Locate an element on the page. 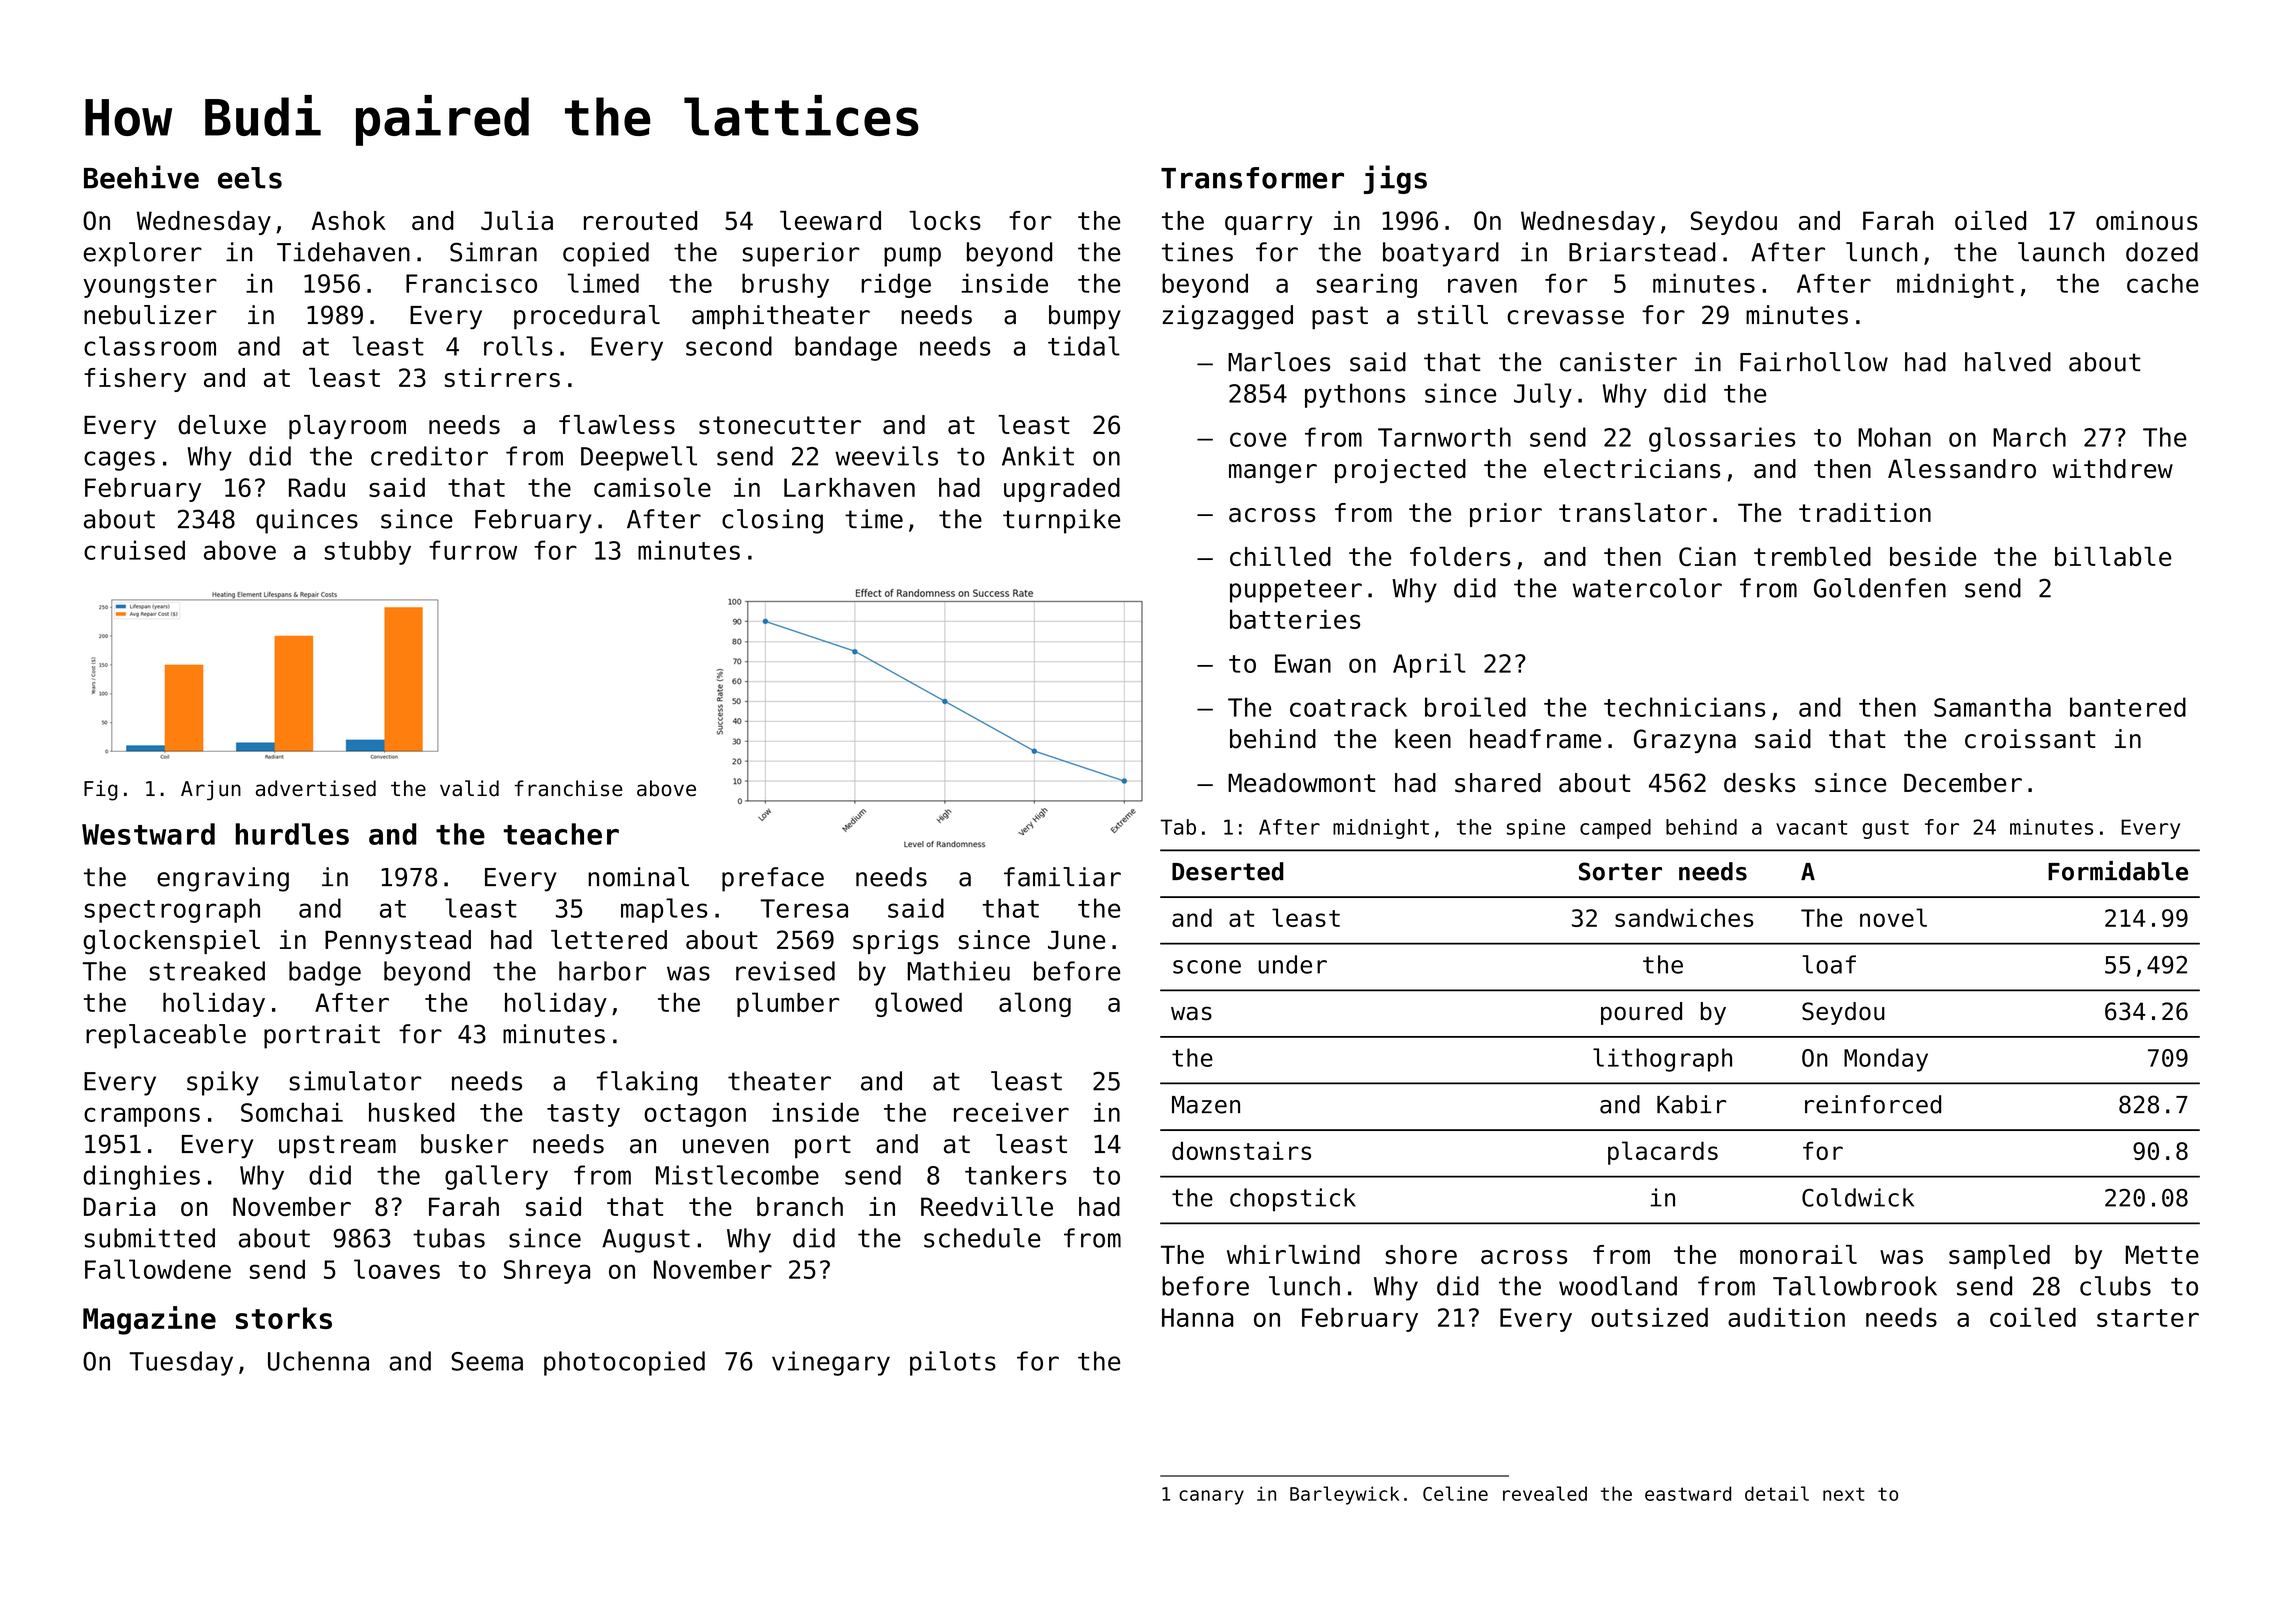 This document has height=1614, width=2282. ominous is located at coordinates (2147, 220).
